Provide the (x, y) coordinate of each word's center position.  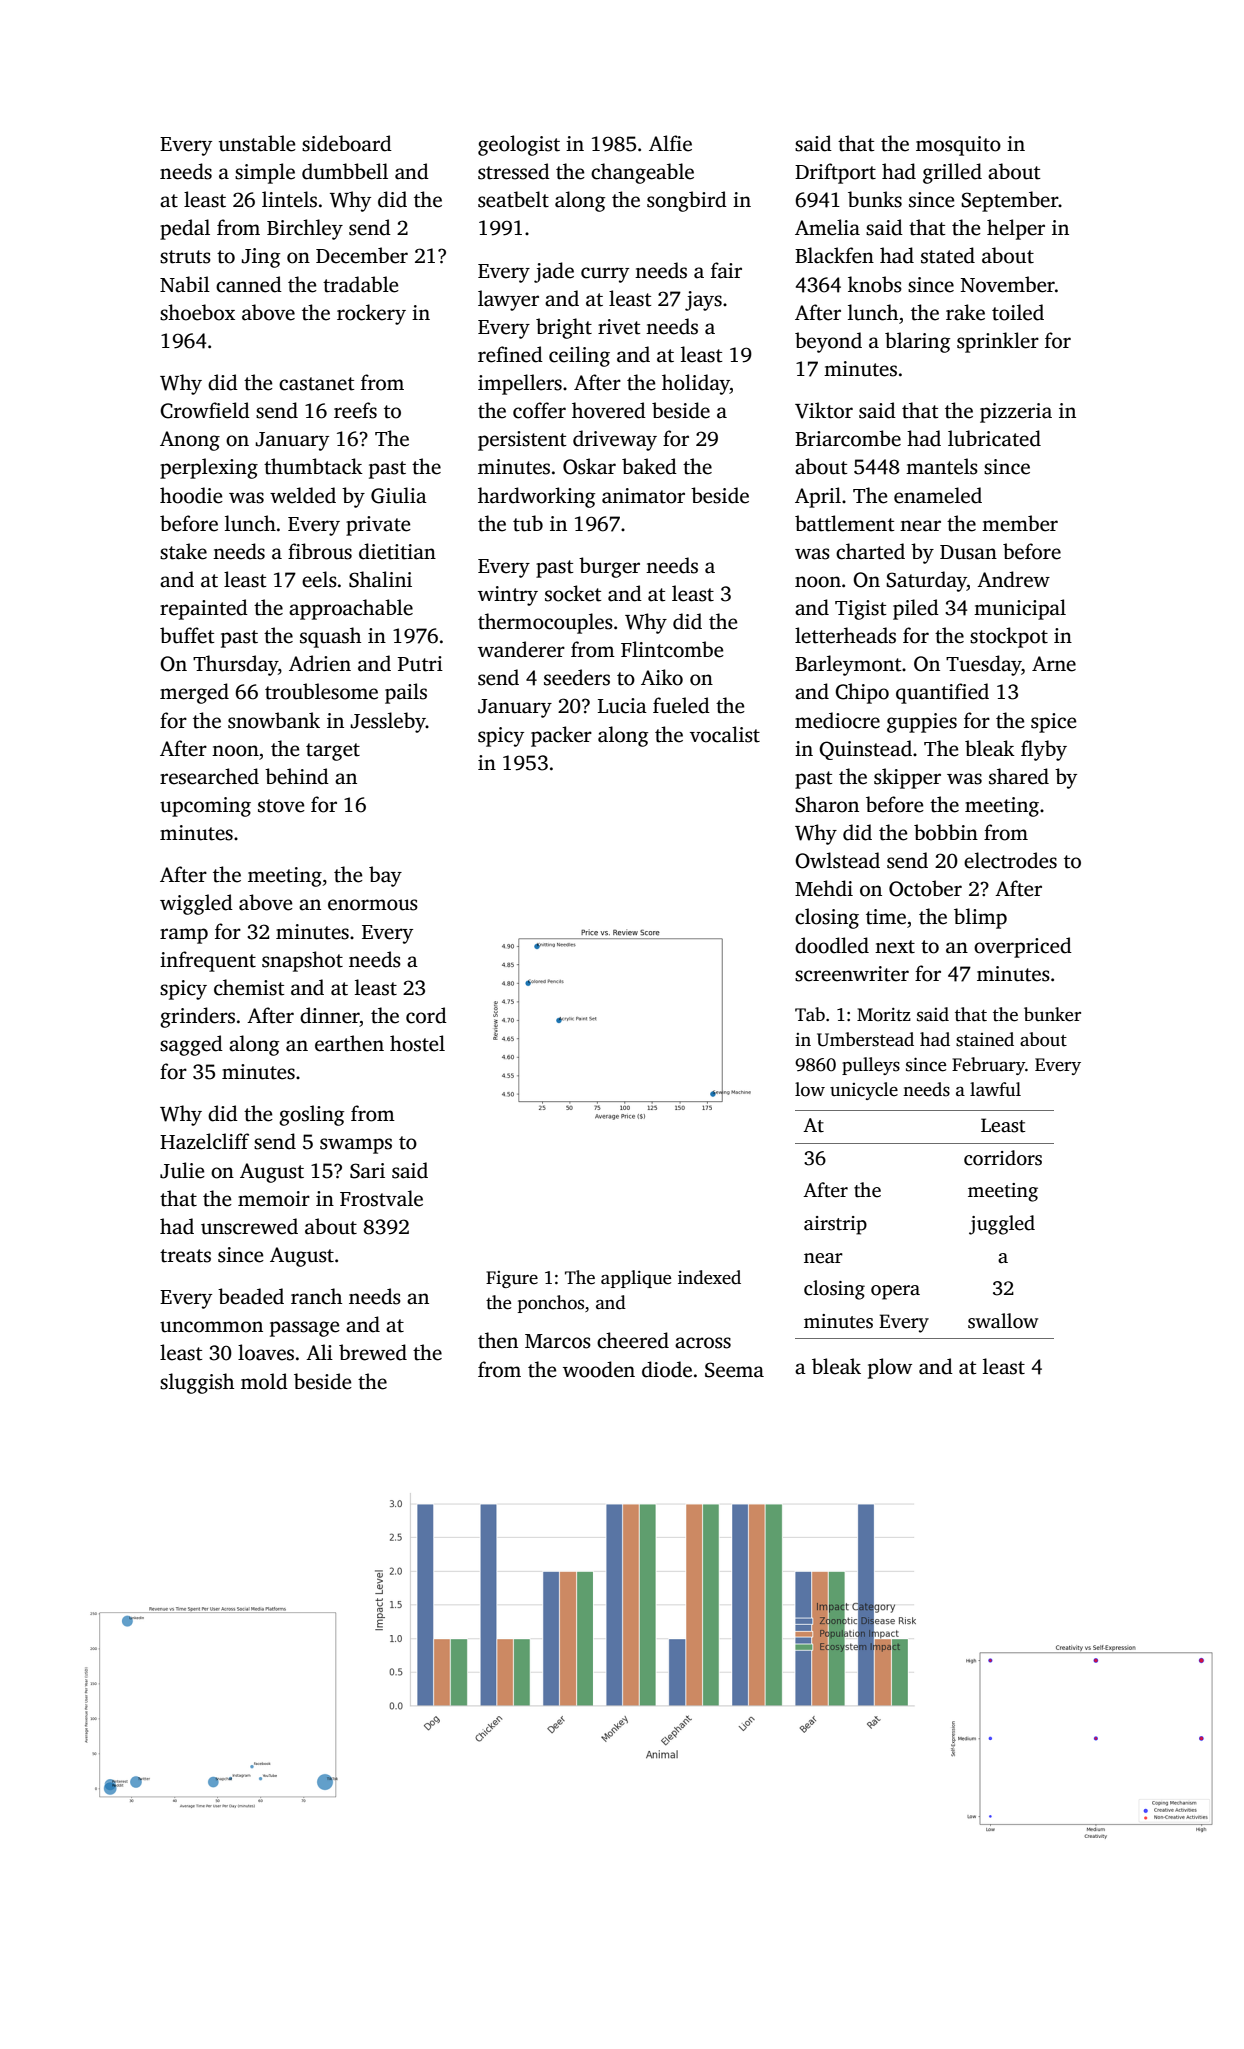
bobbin (946, 832)
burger (609, 567)
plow (890, 1368)
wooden (599, 1369)
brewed (373, 1352)
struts (185, 257)
